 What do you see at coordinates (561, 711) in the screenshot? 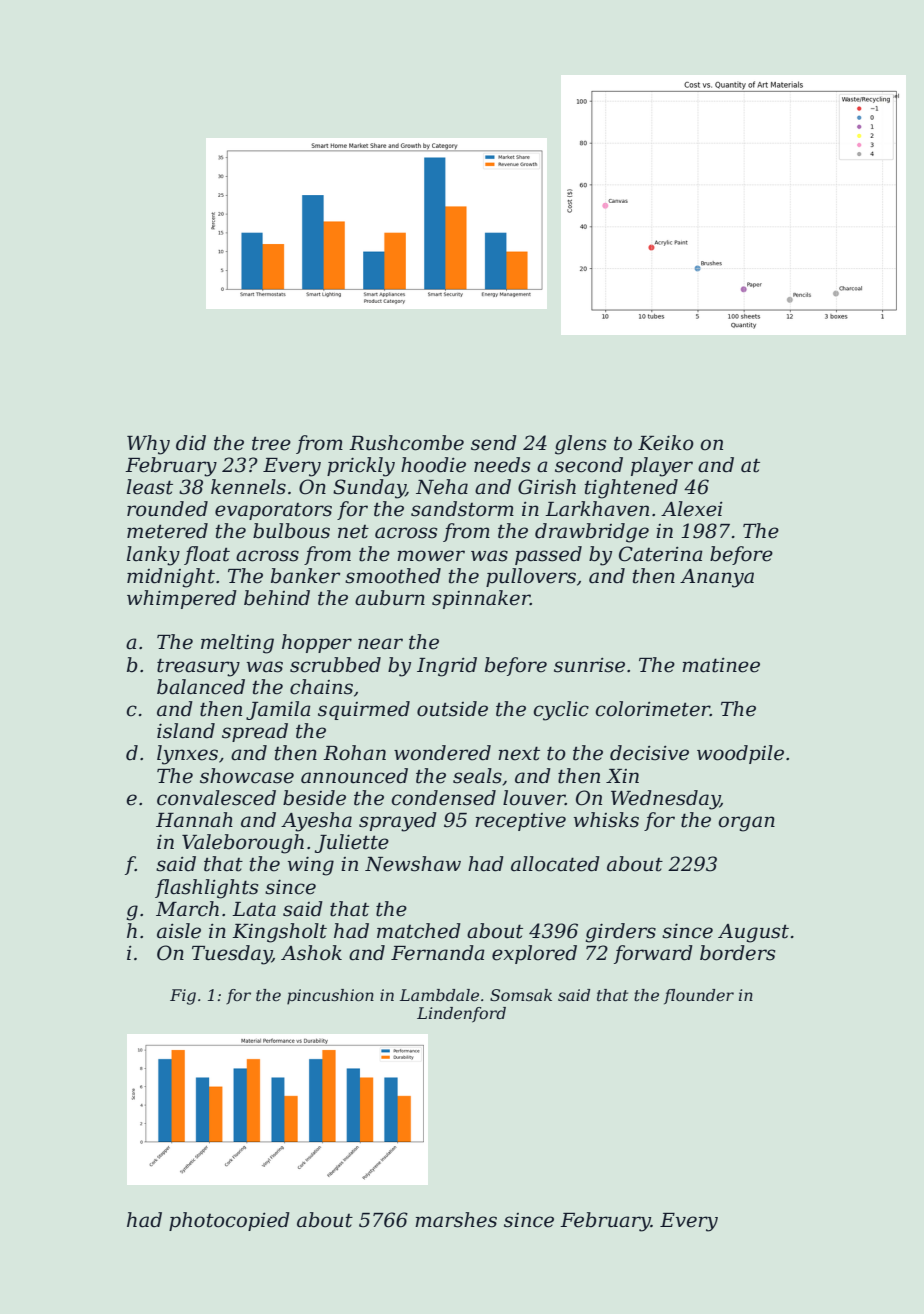
I see `cyclic` at bounding box center [561, 711].
